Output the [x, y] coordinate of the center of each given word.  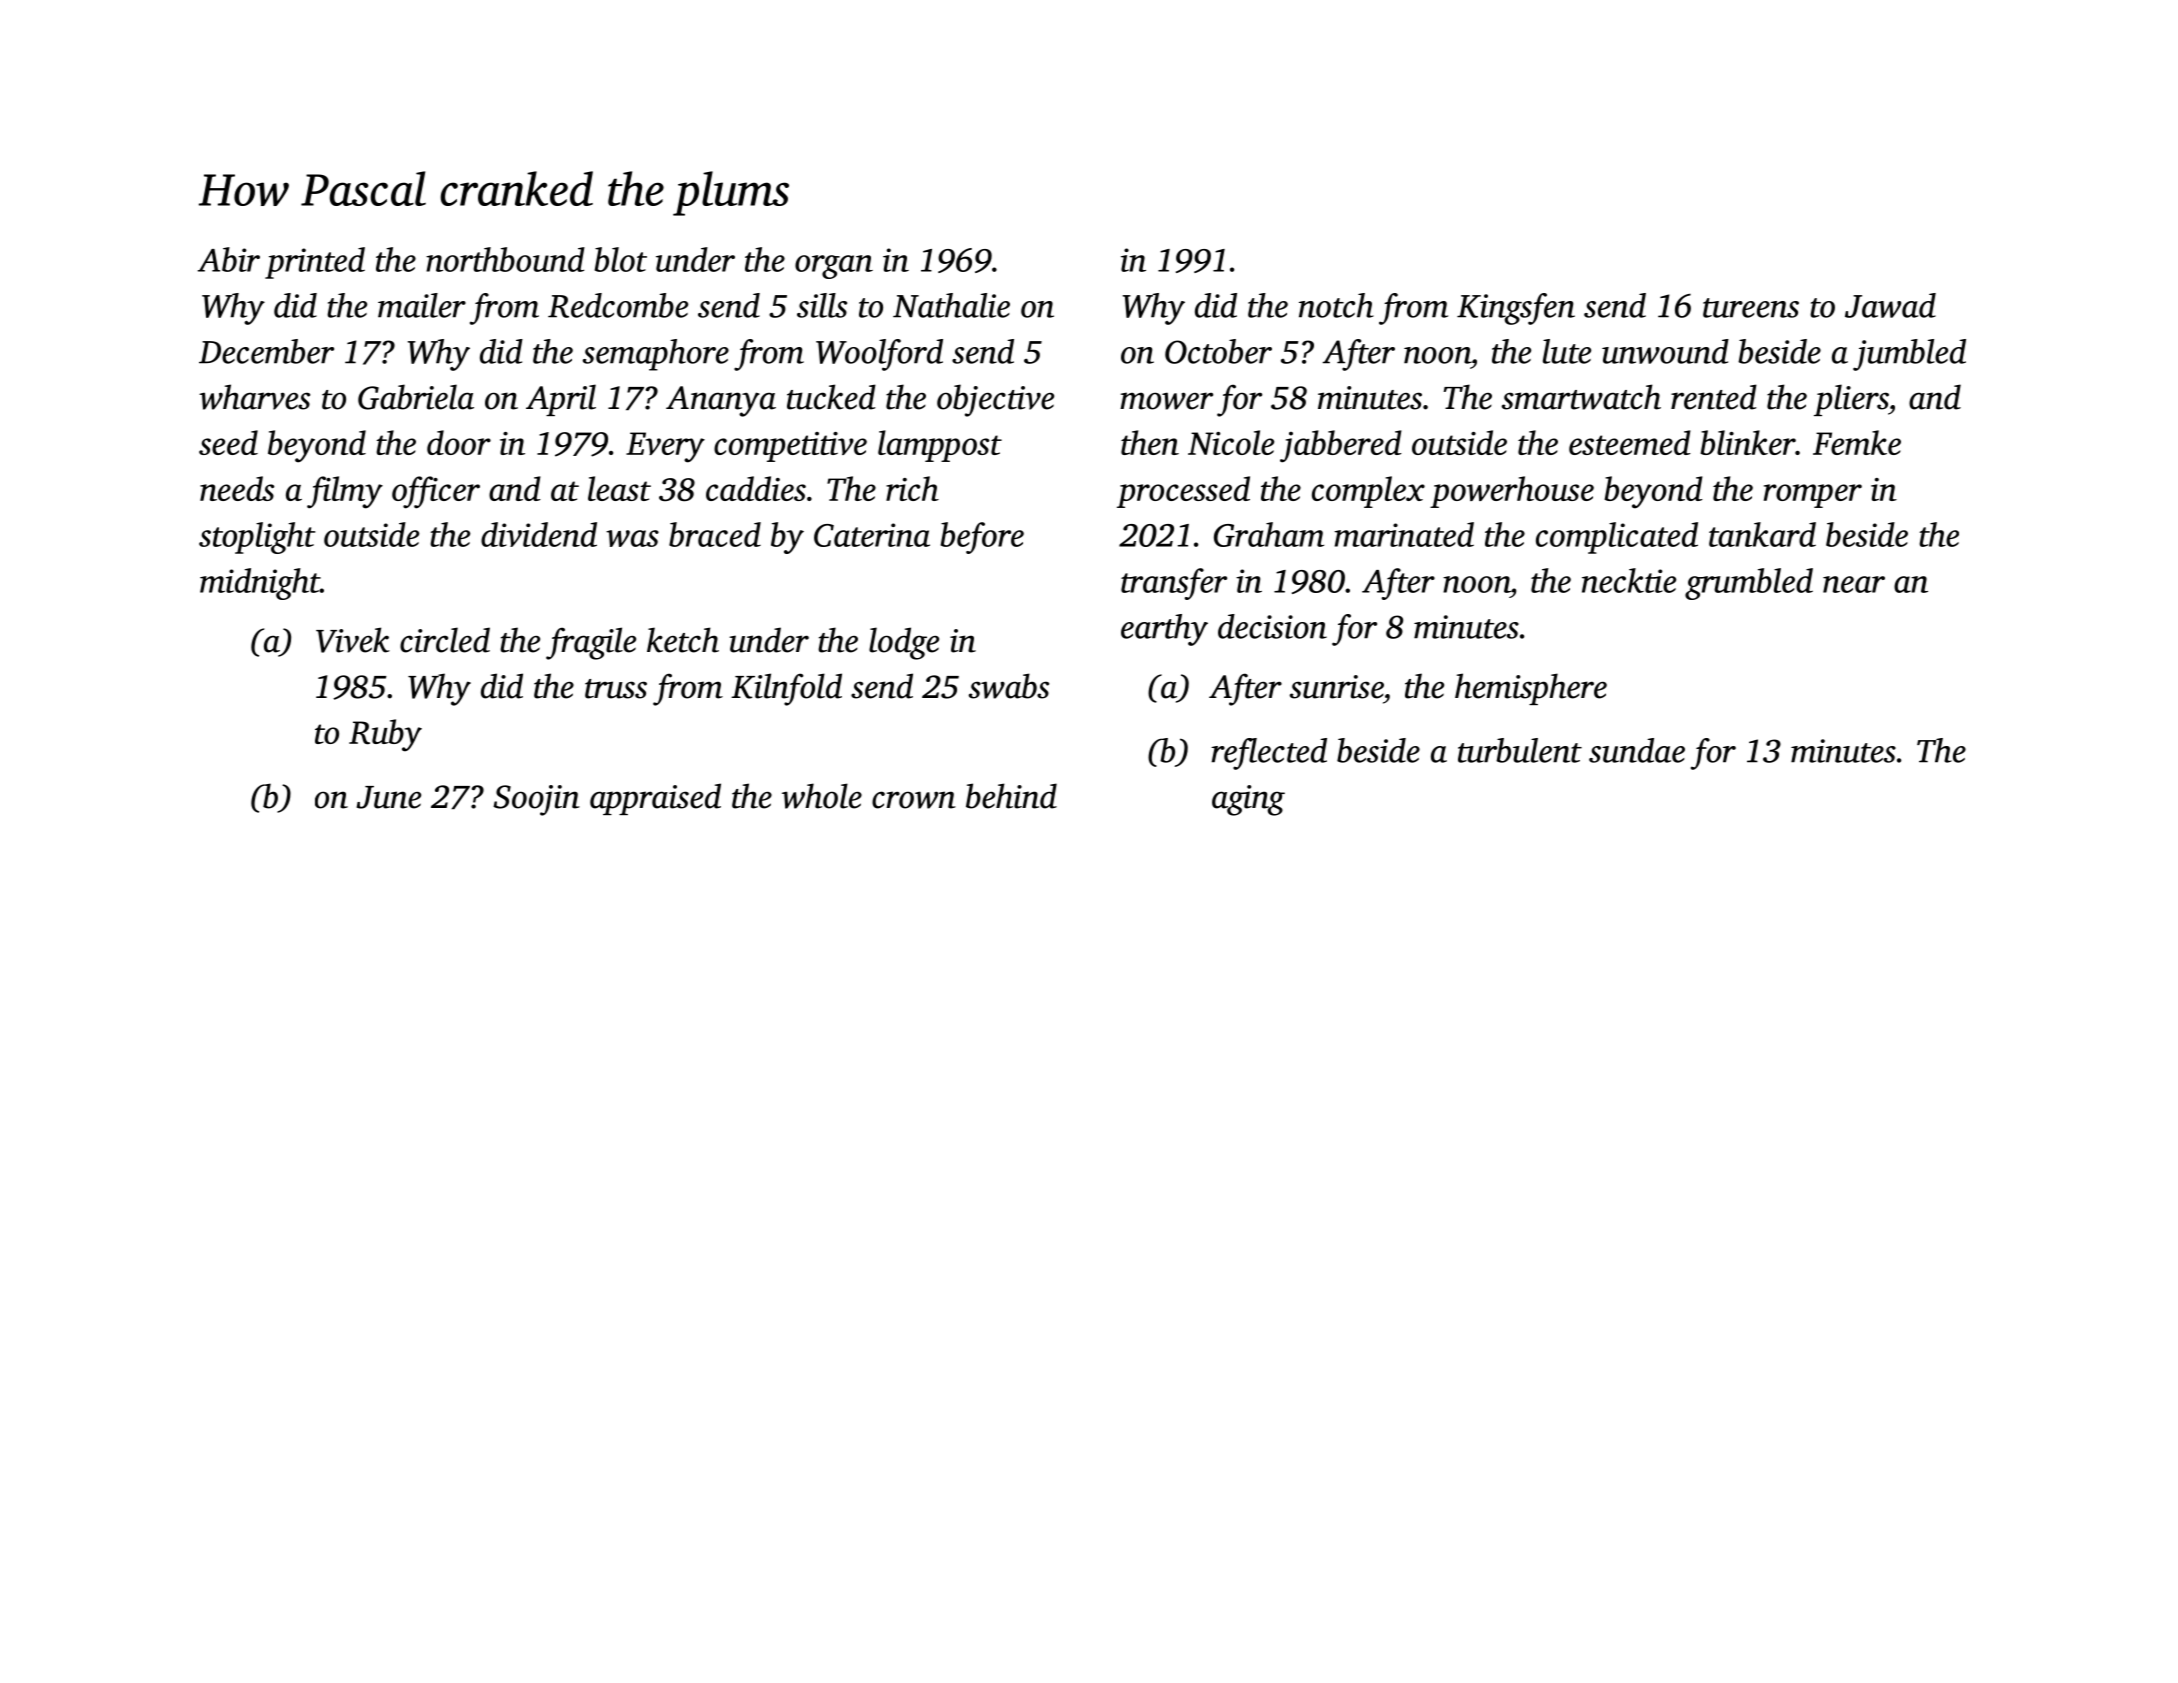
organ [834, 267]
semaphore [656, 355]
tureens [1751, 308]
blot [621, 259]
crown [914, 800]
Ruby [385, 735]
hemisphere [1531, 689]
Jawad [1890, 305]
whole [822, 796]
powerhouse [1512, 492]
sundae [1637, 750]
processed [1183, 492]
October [1218, 351]
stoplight [257, 538]
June [389, 797]
